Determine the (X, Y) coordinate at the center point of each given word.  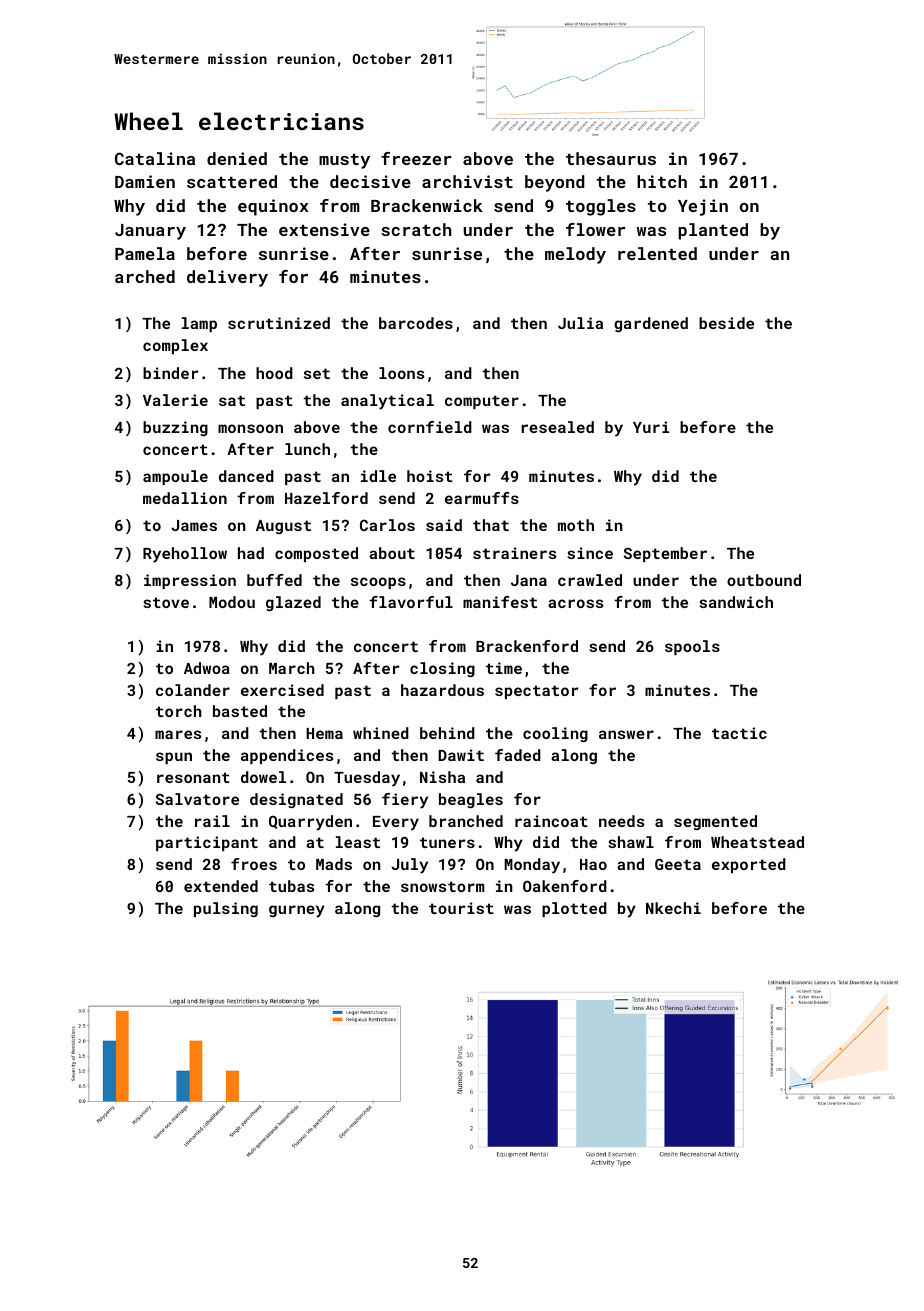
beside (726, 323)
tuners (447, 842)
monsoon (250, 428)
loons (401, 373)
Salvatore (197, 799)
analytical (387, 402)
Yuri (651, 427)
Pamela (145, 253)
